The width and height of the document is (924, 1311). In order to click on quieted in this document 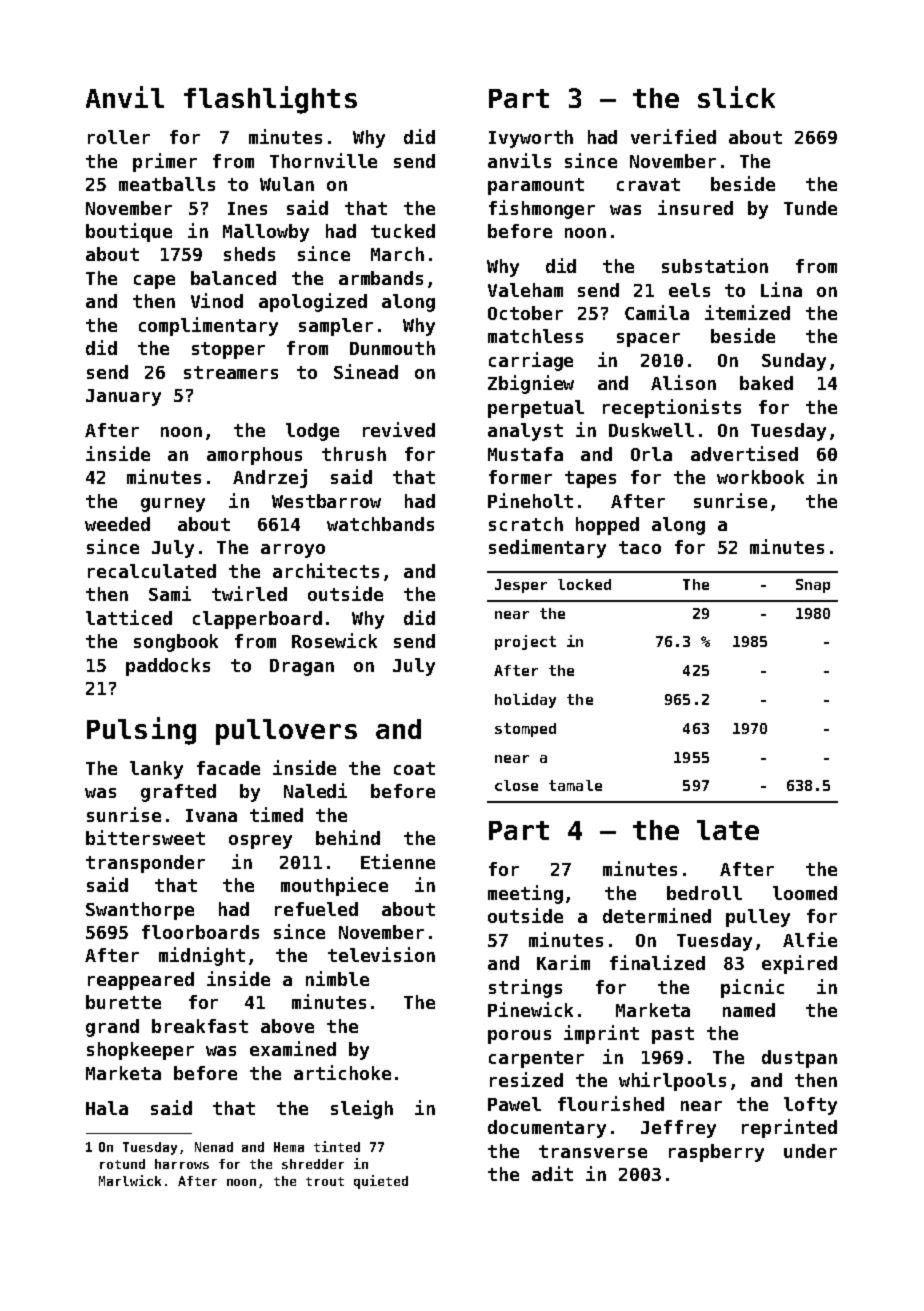, I will do `click(381, 1182)`.
